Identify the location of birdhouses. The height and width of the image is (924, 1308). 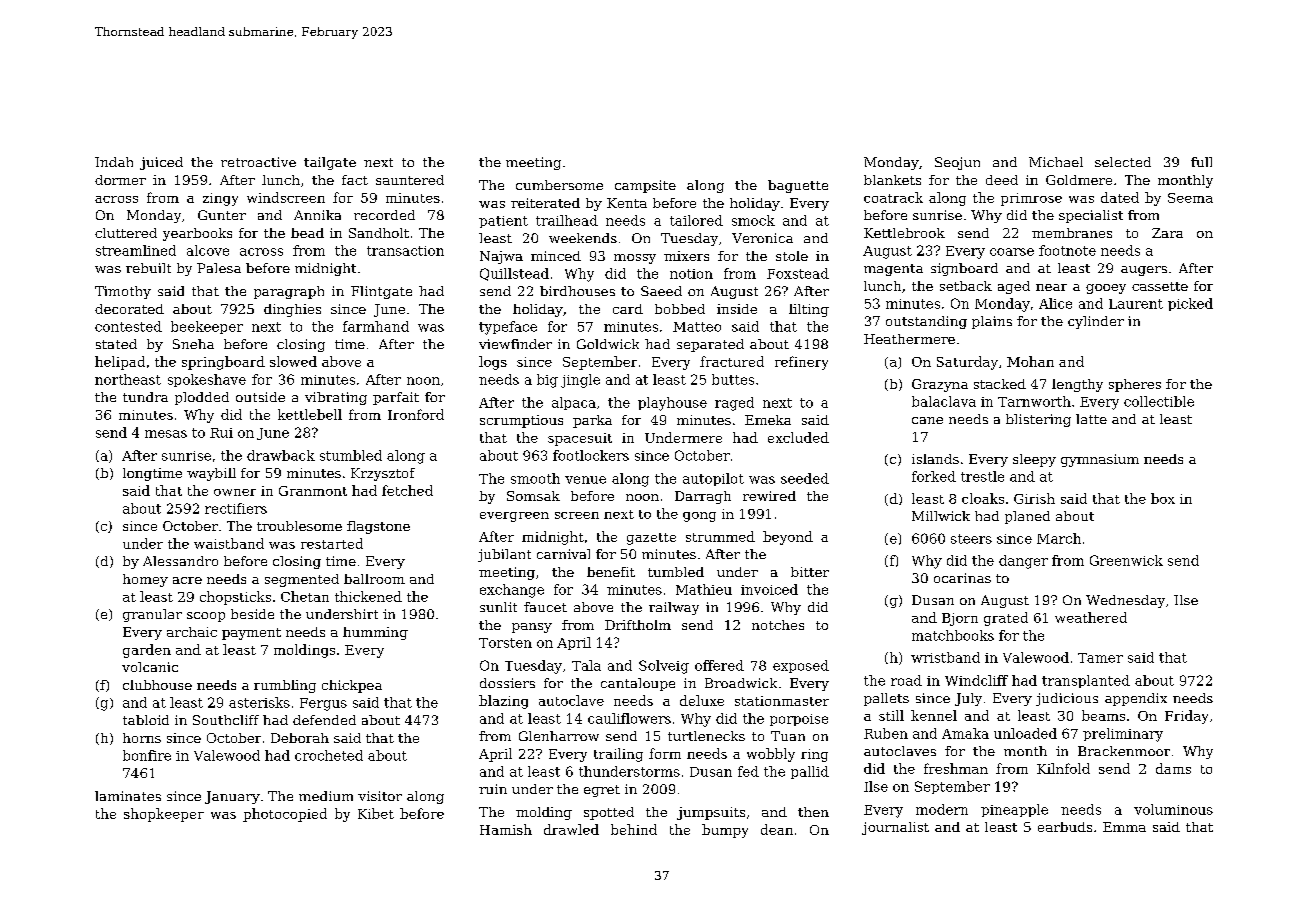
(577, 291).
